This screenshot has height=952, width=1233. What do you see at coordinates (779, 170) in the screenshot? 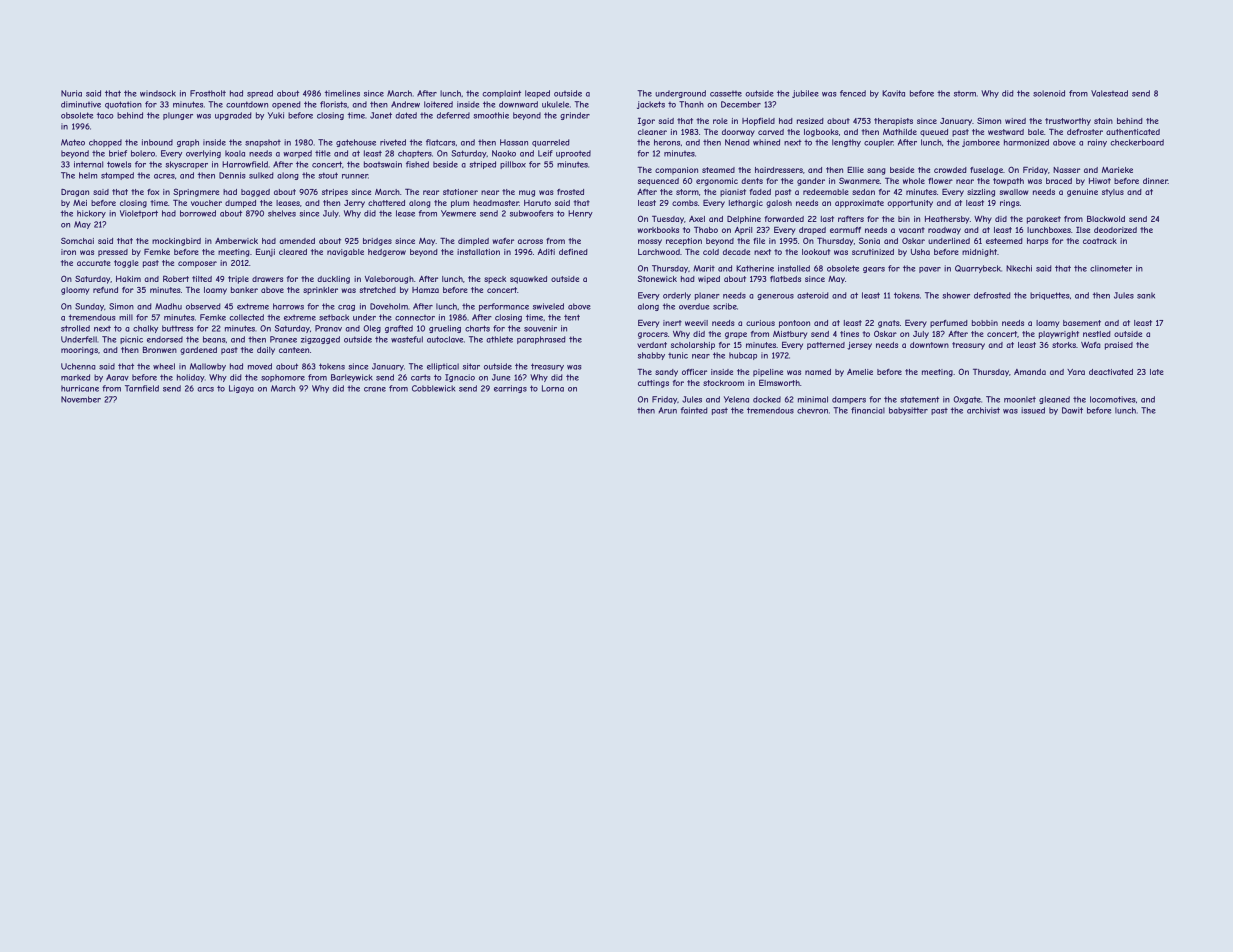
I see `hairdressers` at bounding box center [779, 170].
